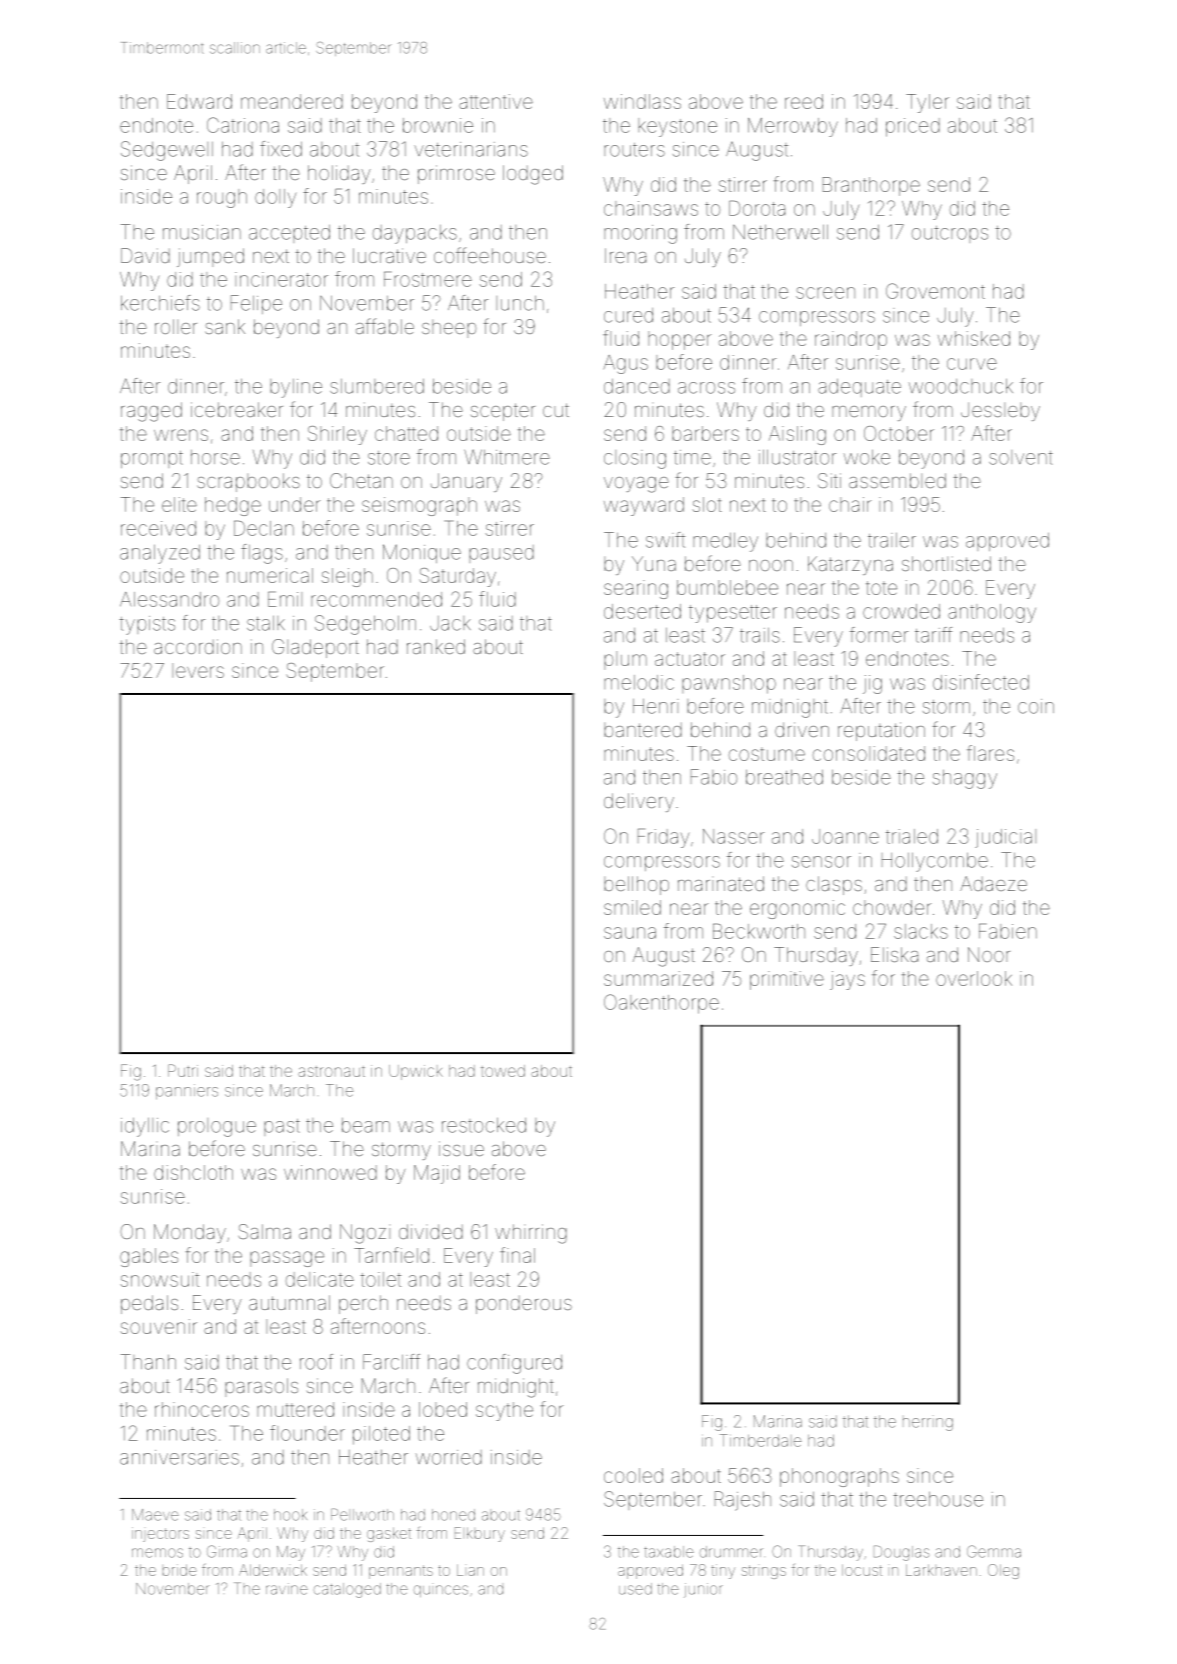 The height and width of the screenshot is (1664, 1177). Describe the element at coordinates (703, 1590) in the screenshot. I see `junior` at that location.
